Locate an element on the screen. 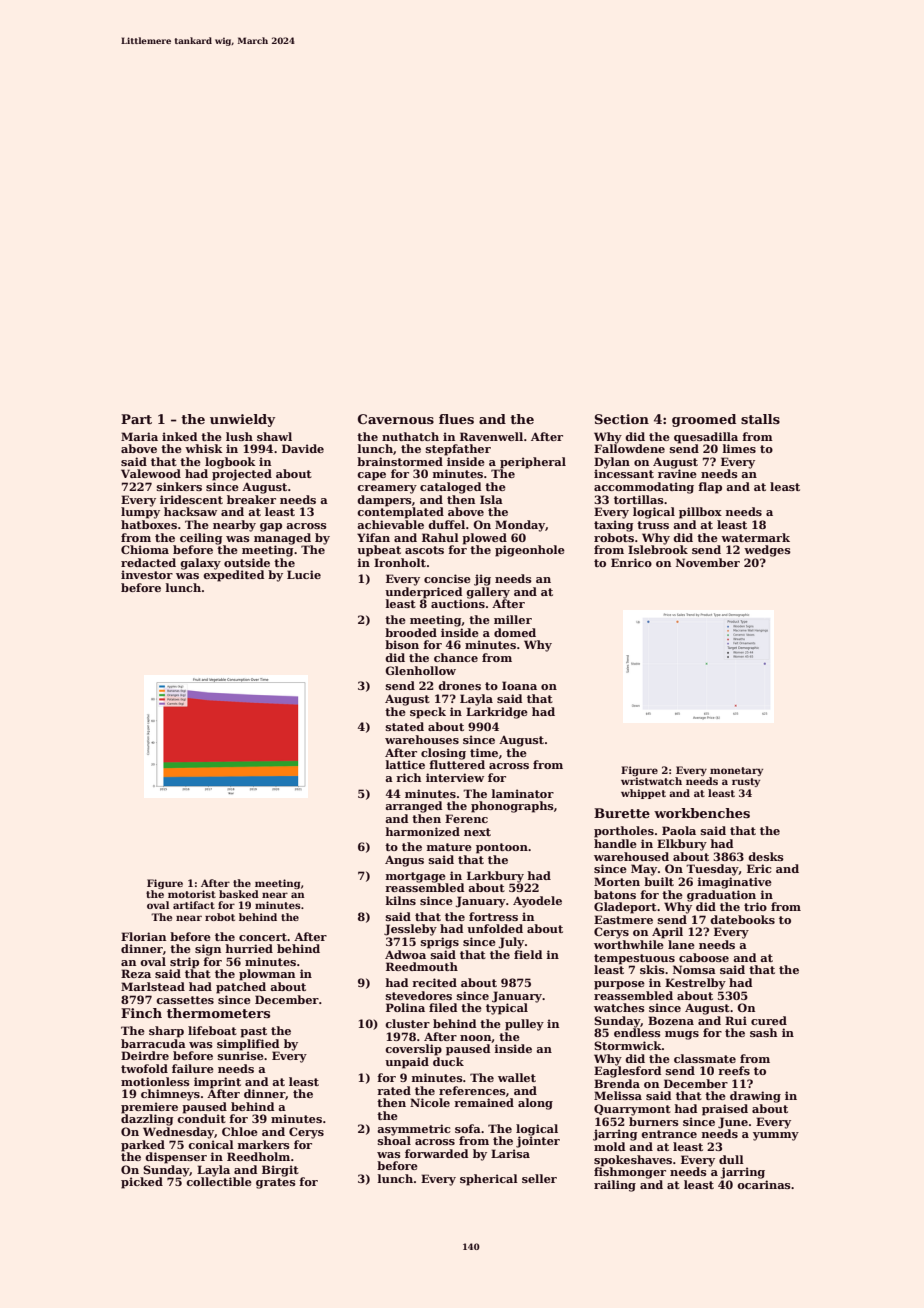 This screenshot has width=924, height=1308. jig is located at coordinates (482, 580).
